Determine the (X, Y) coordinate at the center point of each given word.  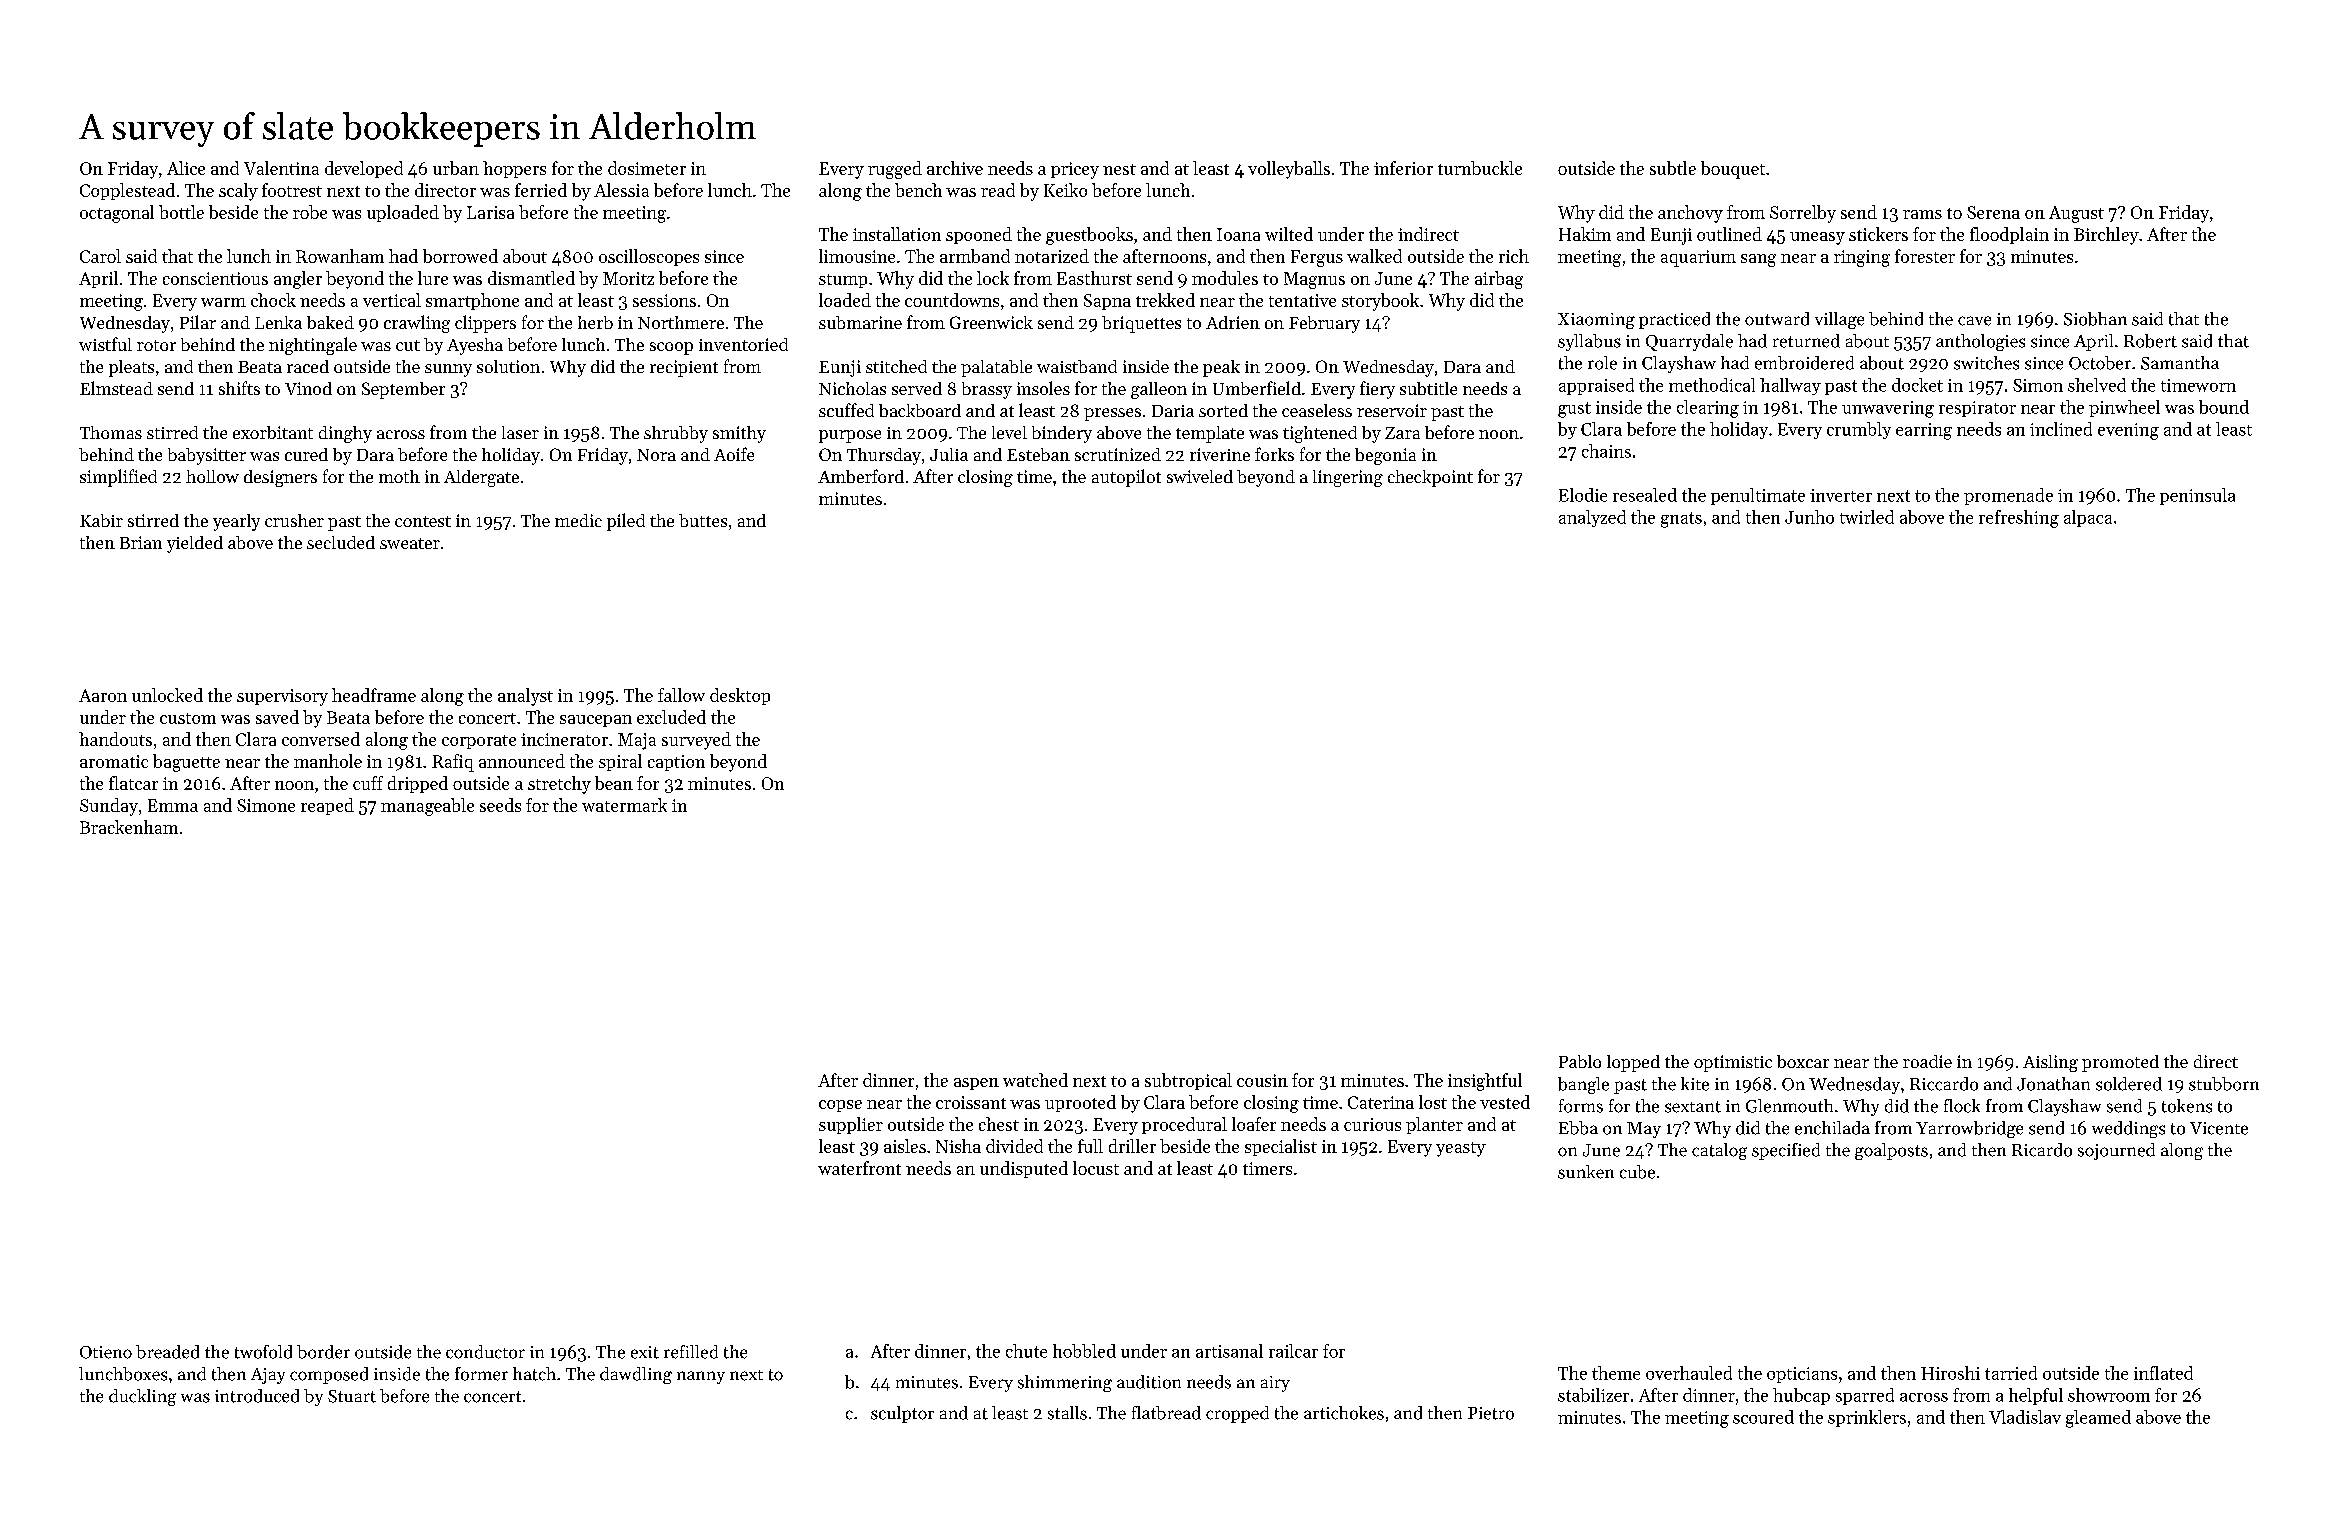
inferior (1403, 168)
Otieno (106, 1352)
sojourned (2116, 1151)
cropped (1237, 1414)
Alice (186, 168)
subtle (1673, 168)
